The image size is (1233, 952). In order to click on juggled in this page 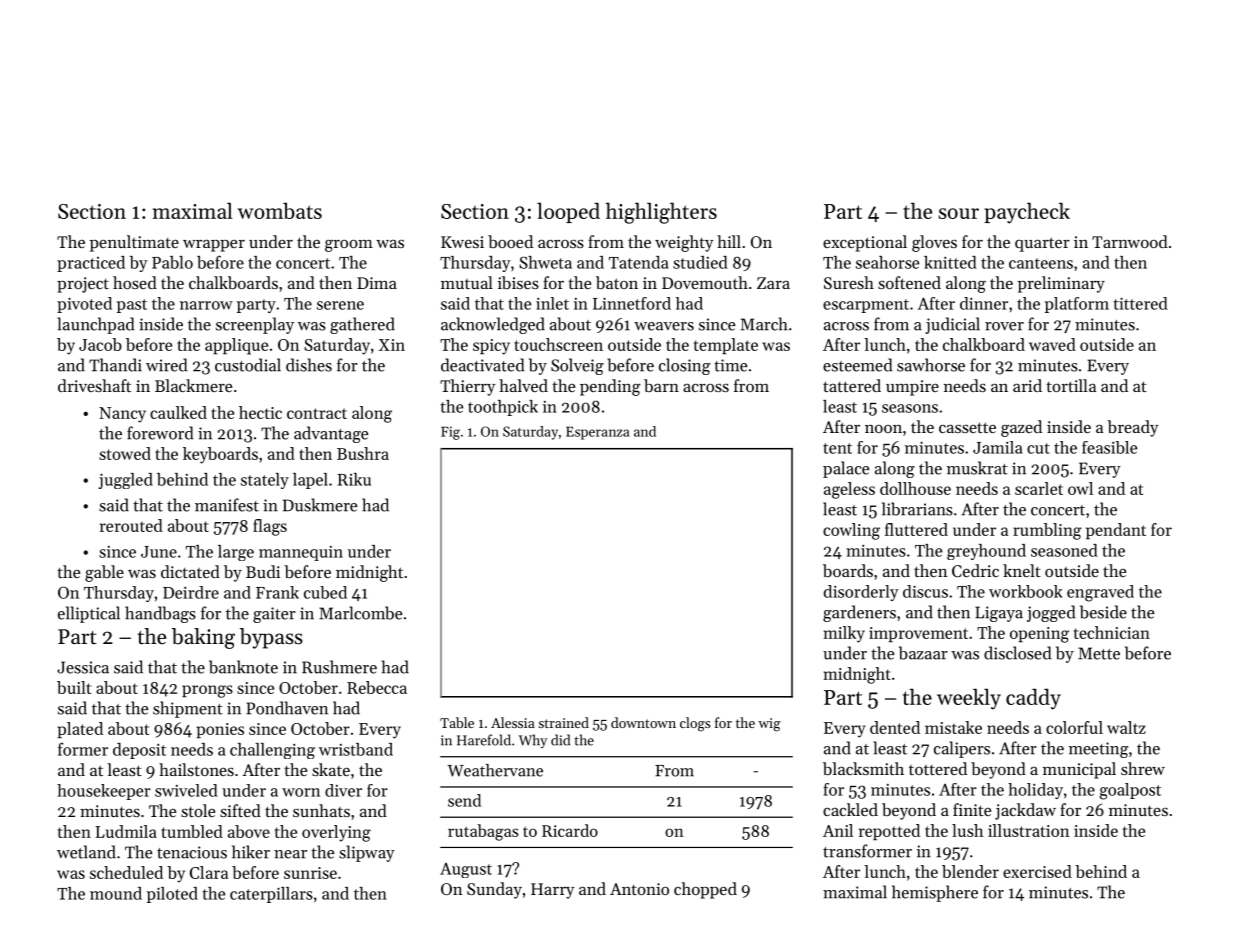, I will do `click(125, 481)`.
